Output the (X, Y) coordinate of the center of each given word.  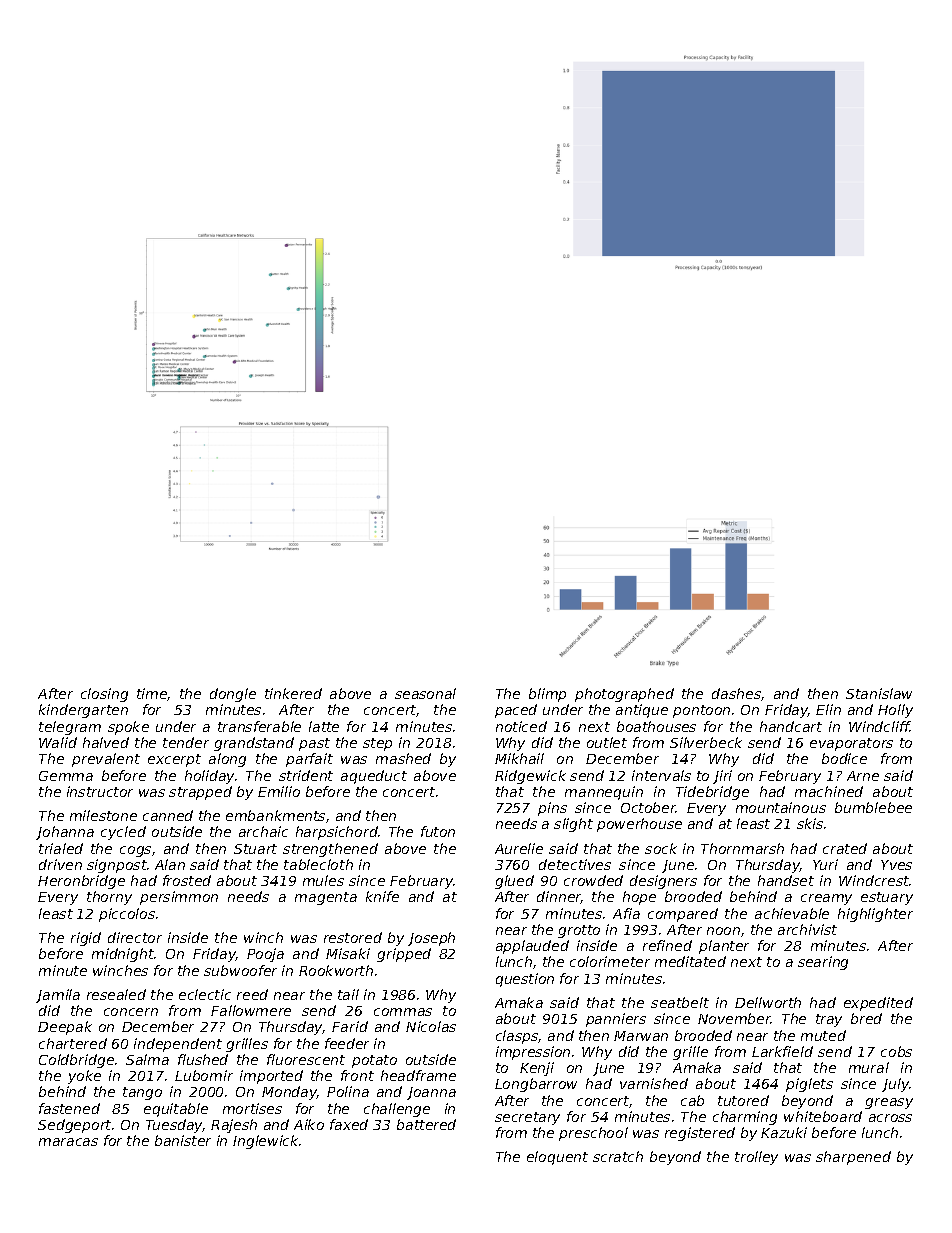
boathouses (656, 726)
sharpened (853, 1158)
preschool (593, 1134)
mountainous (781, 807)
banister (183, 1140)
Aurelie (519, 848)
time (152, 694)
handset (786, 880)
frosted (187, 880)
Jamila (58, 996)
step (377, 744)
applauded (532, 947)
